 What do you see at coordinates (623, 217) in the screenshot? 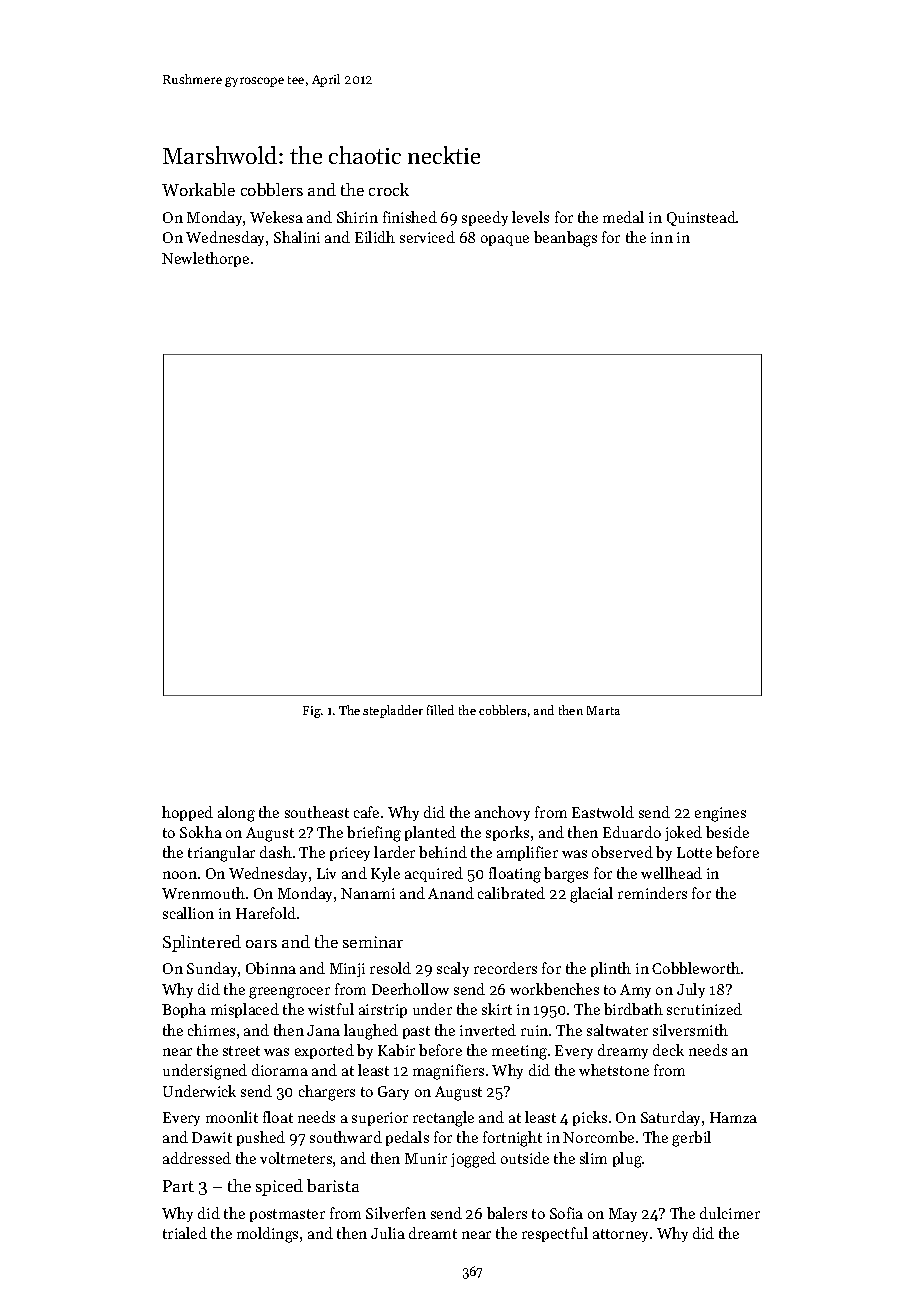
I see `medal` at bounding box center [623, 217].
